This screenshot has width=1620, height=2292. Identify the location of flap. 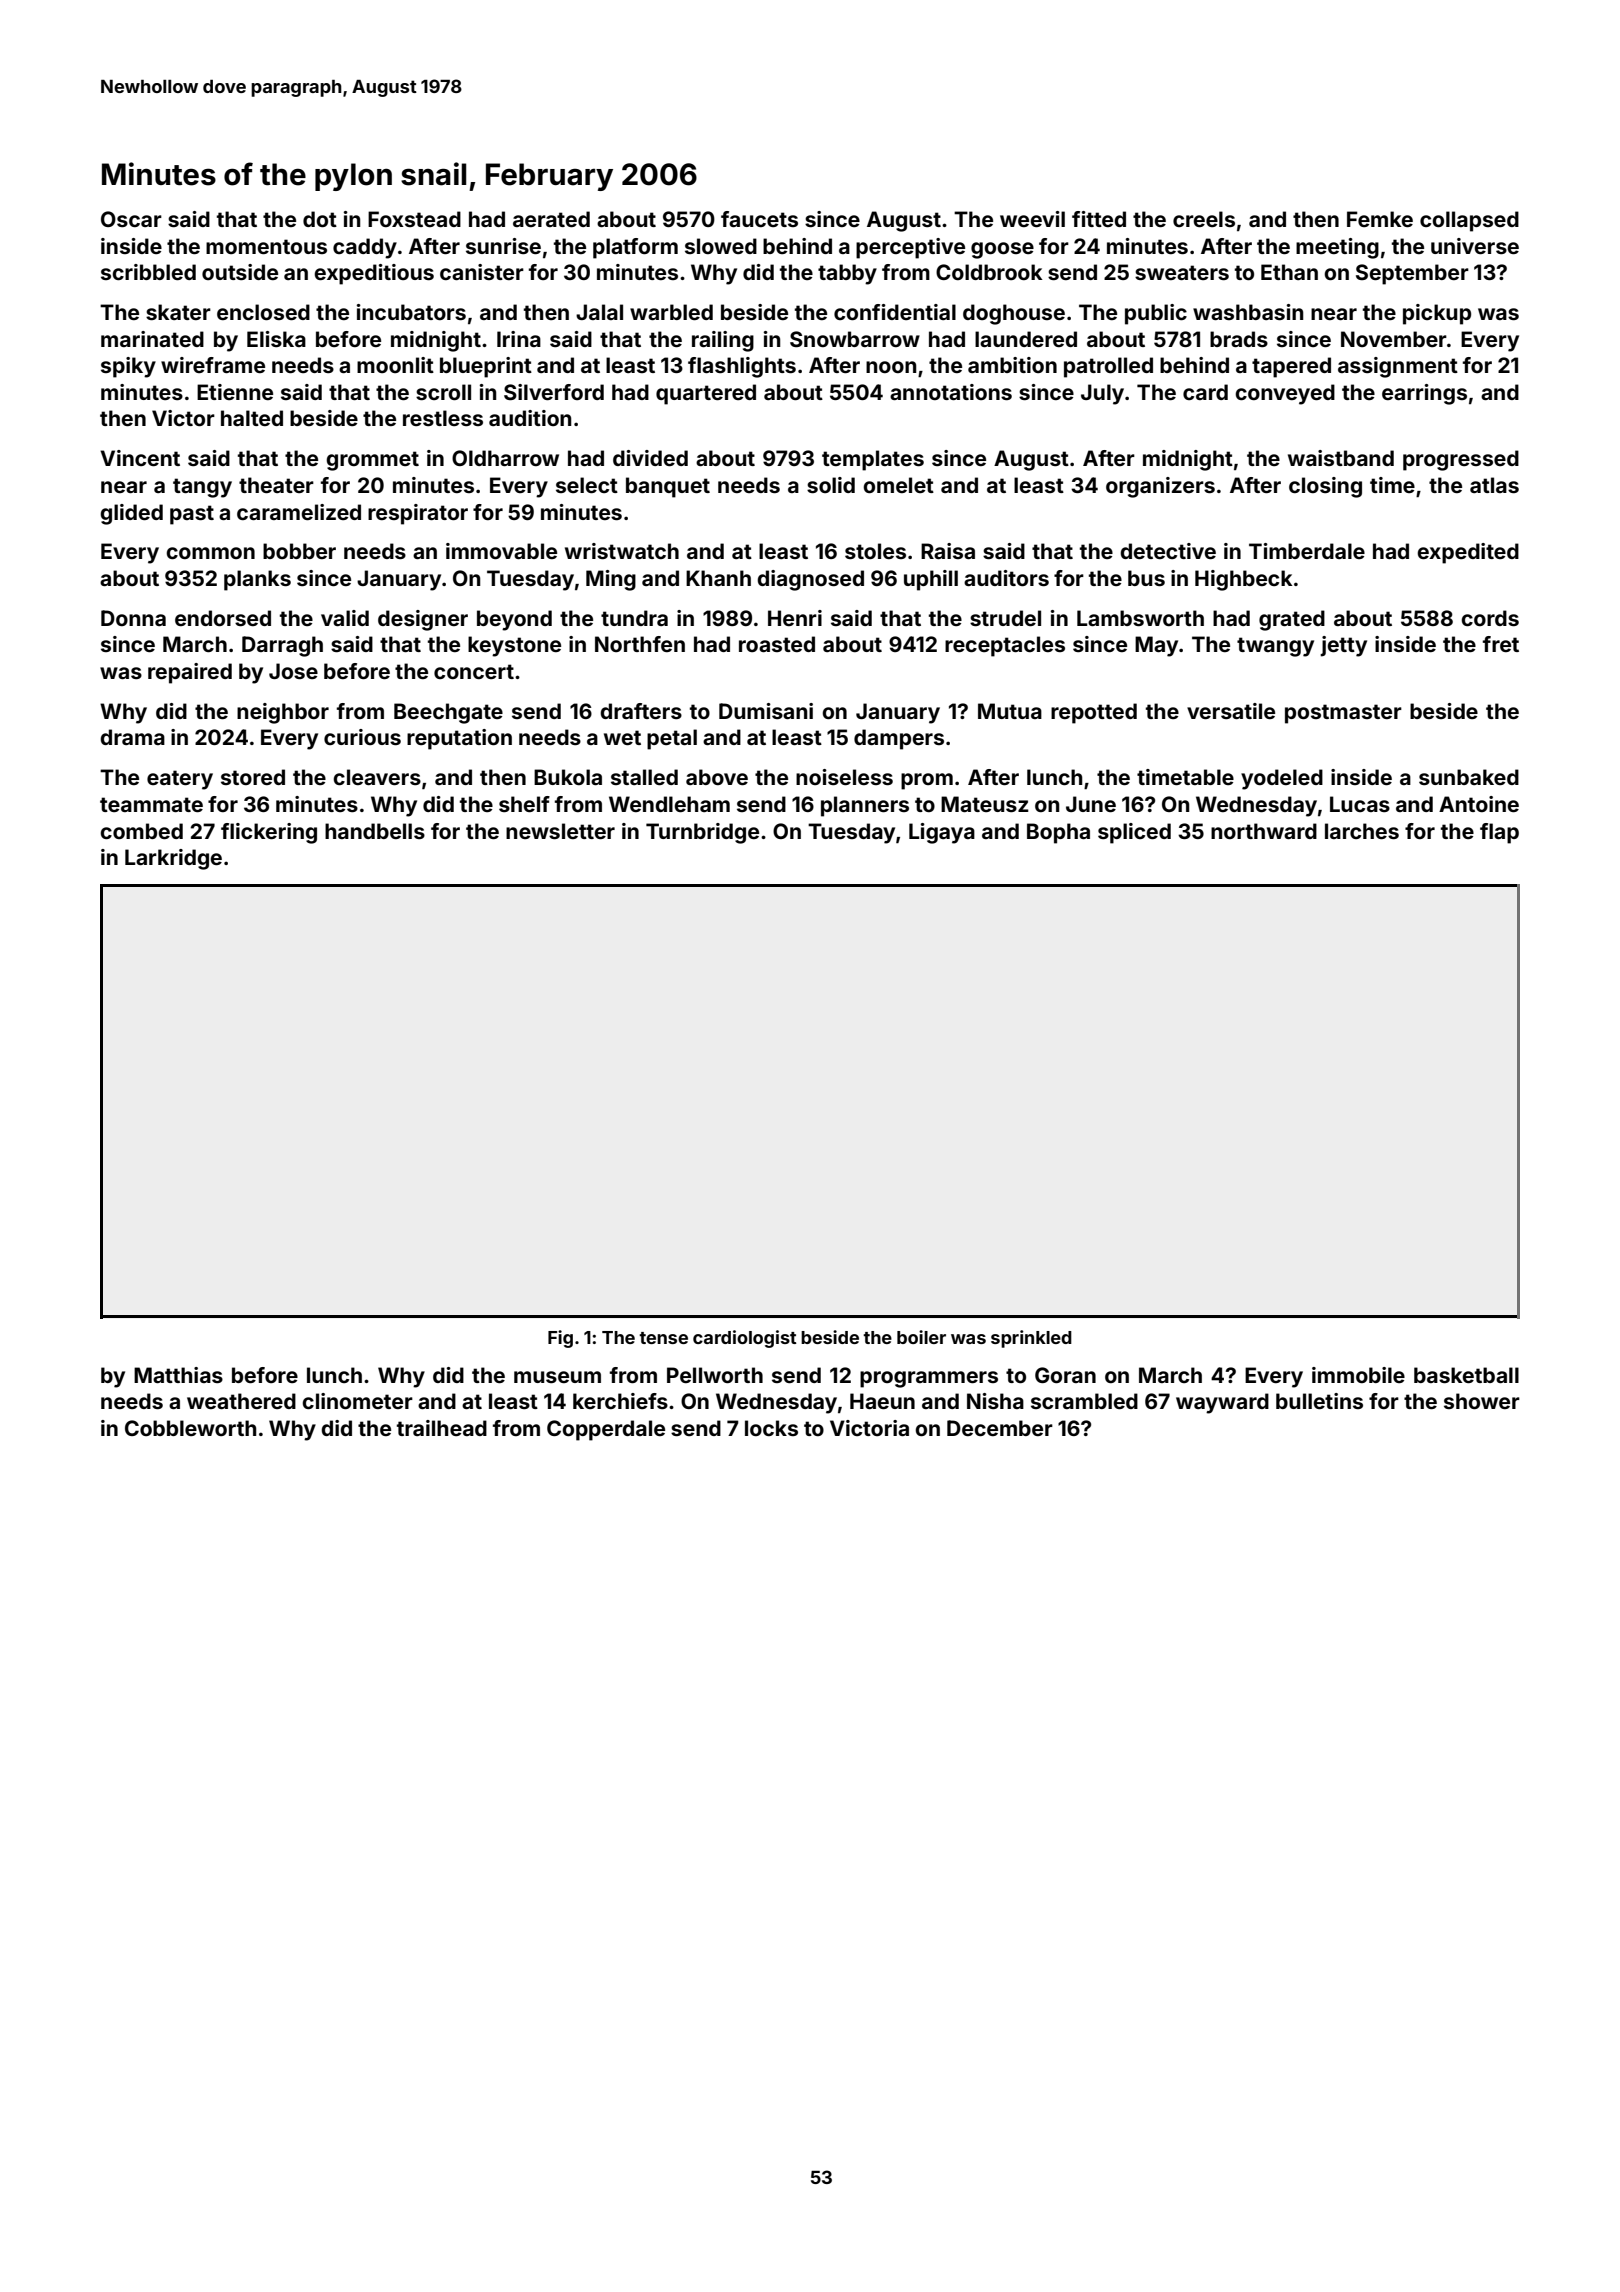
(1499, 833).
